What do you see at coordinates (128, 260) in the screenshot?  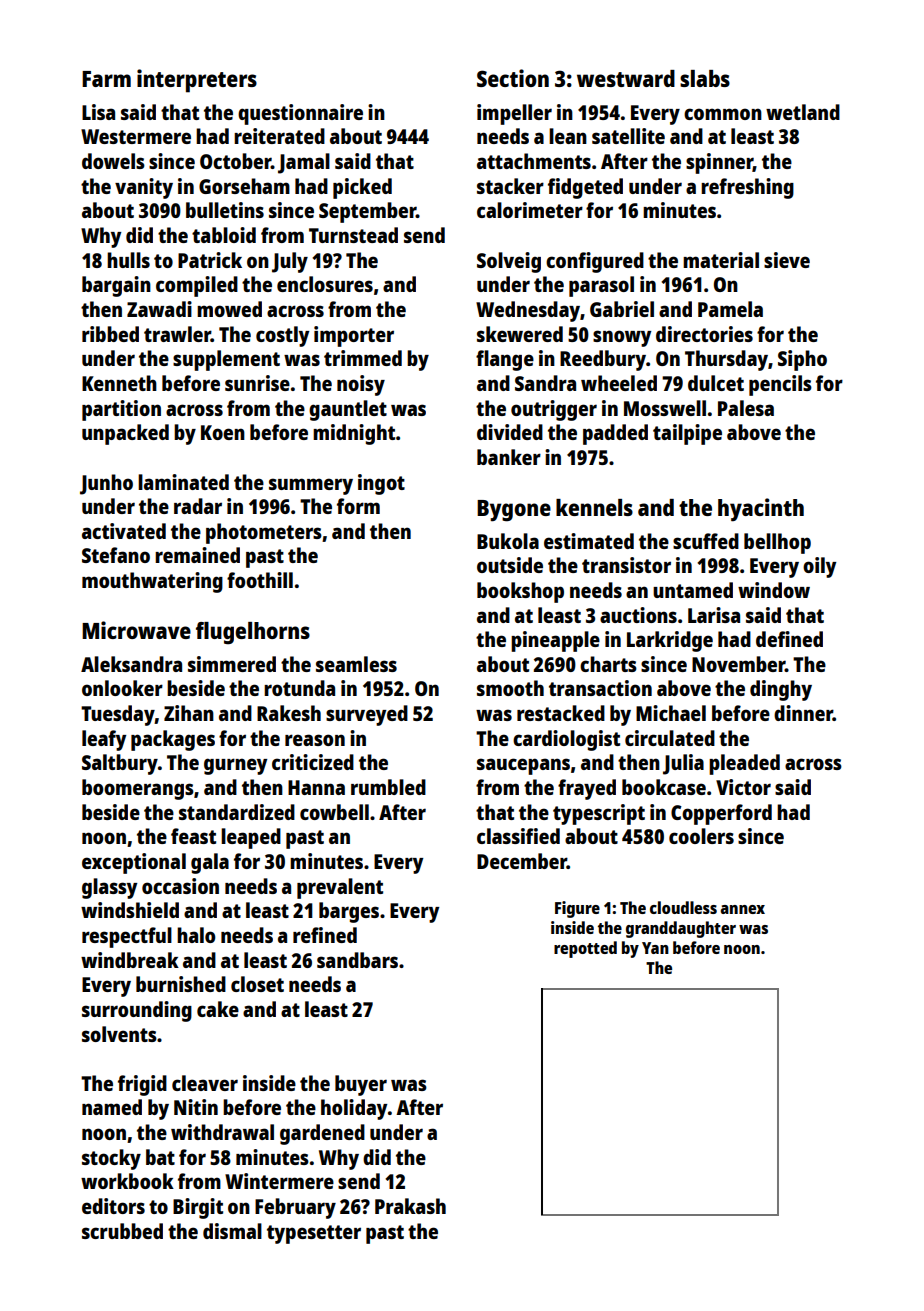 I see `hulls` at bounding box center [128, 260].
